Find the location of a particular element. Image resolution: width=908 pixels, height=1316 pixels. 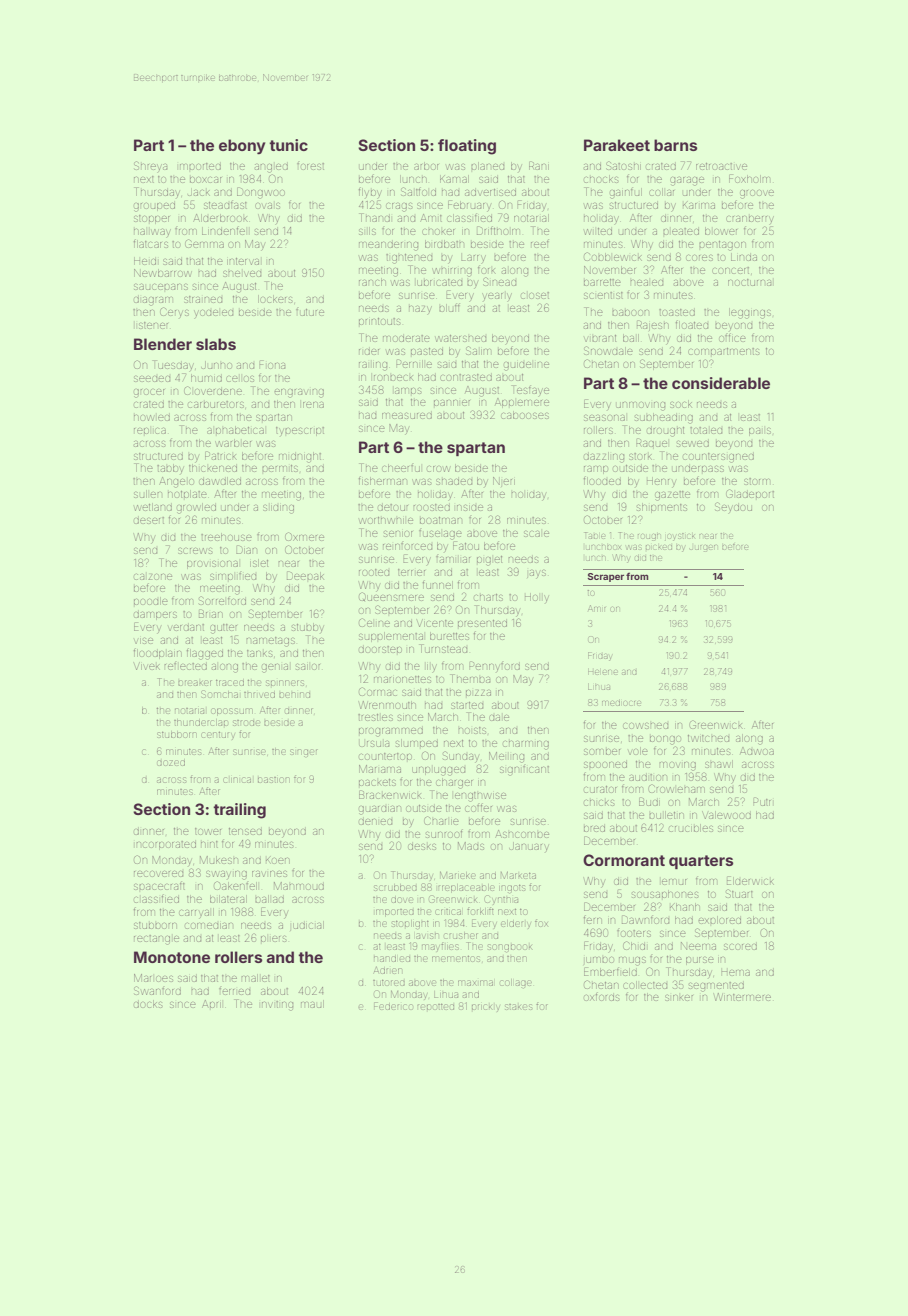

oxfords is located at coordinates (601, 996).
